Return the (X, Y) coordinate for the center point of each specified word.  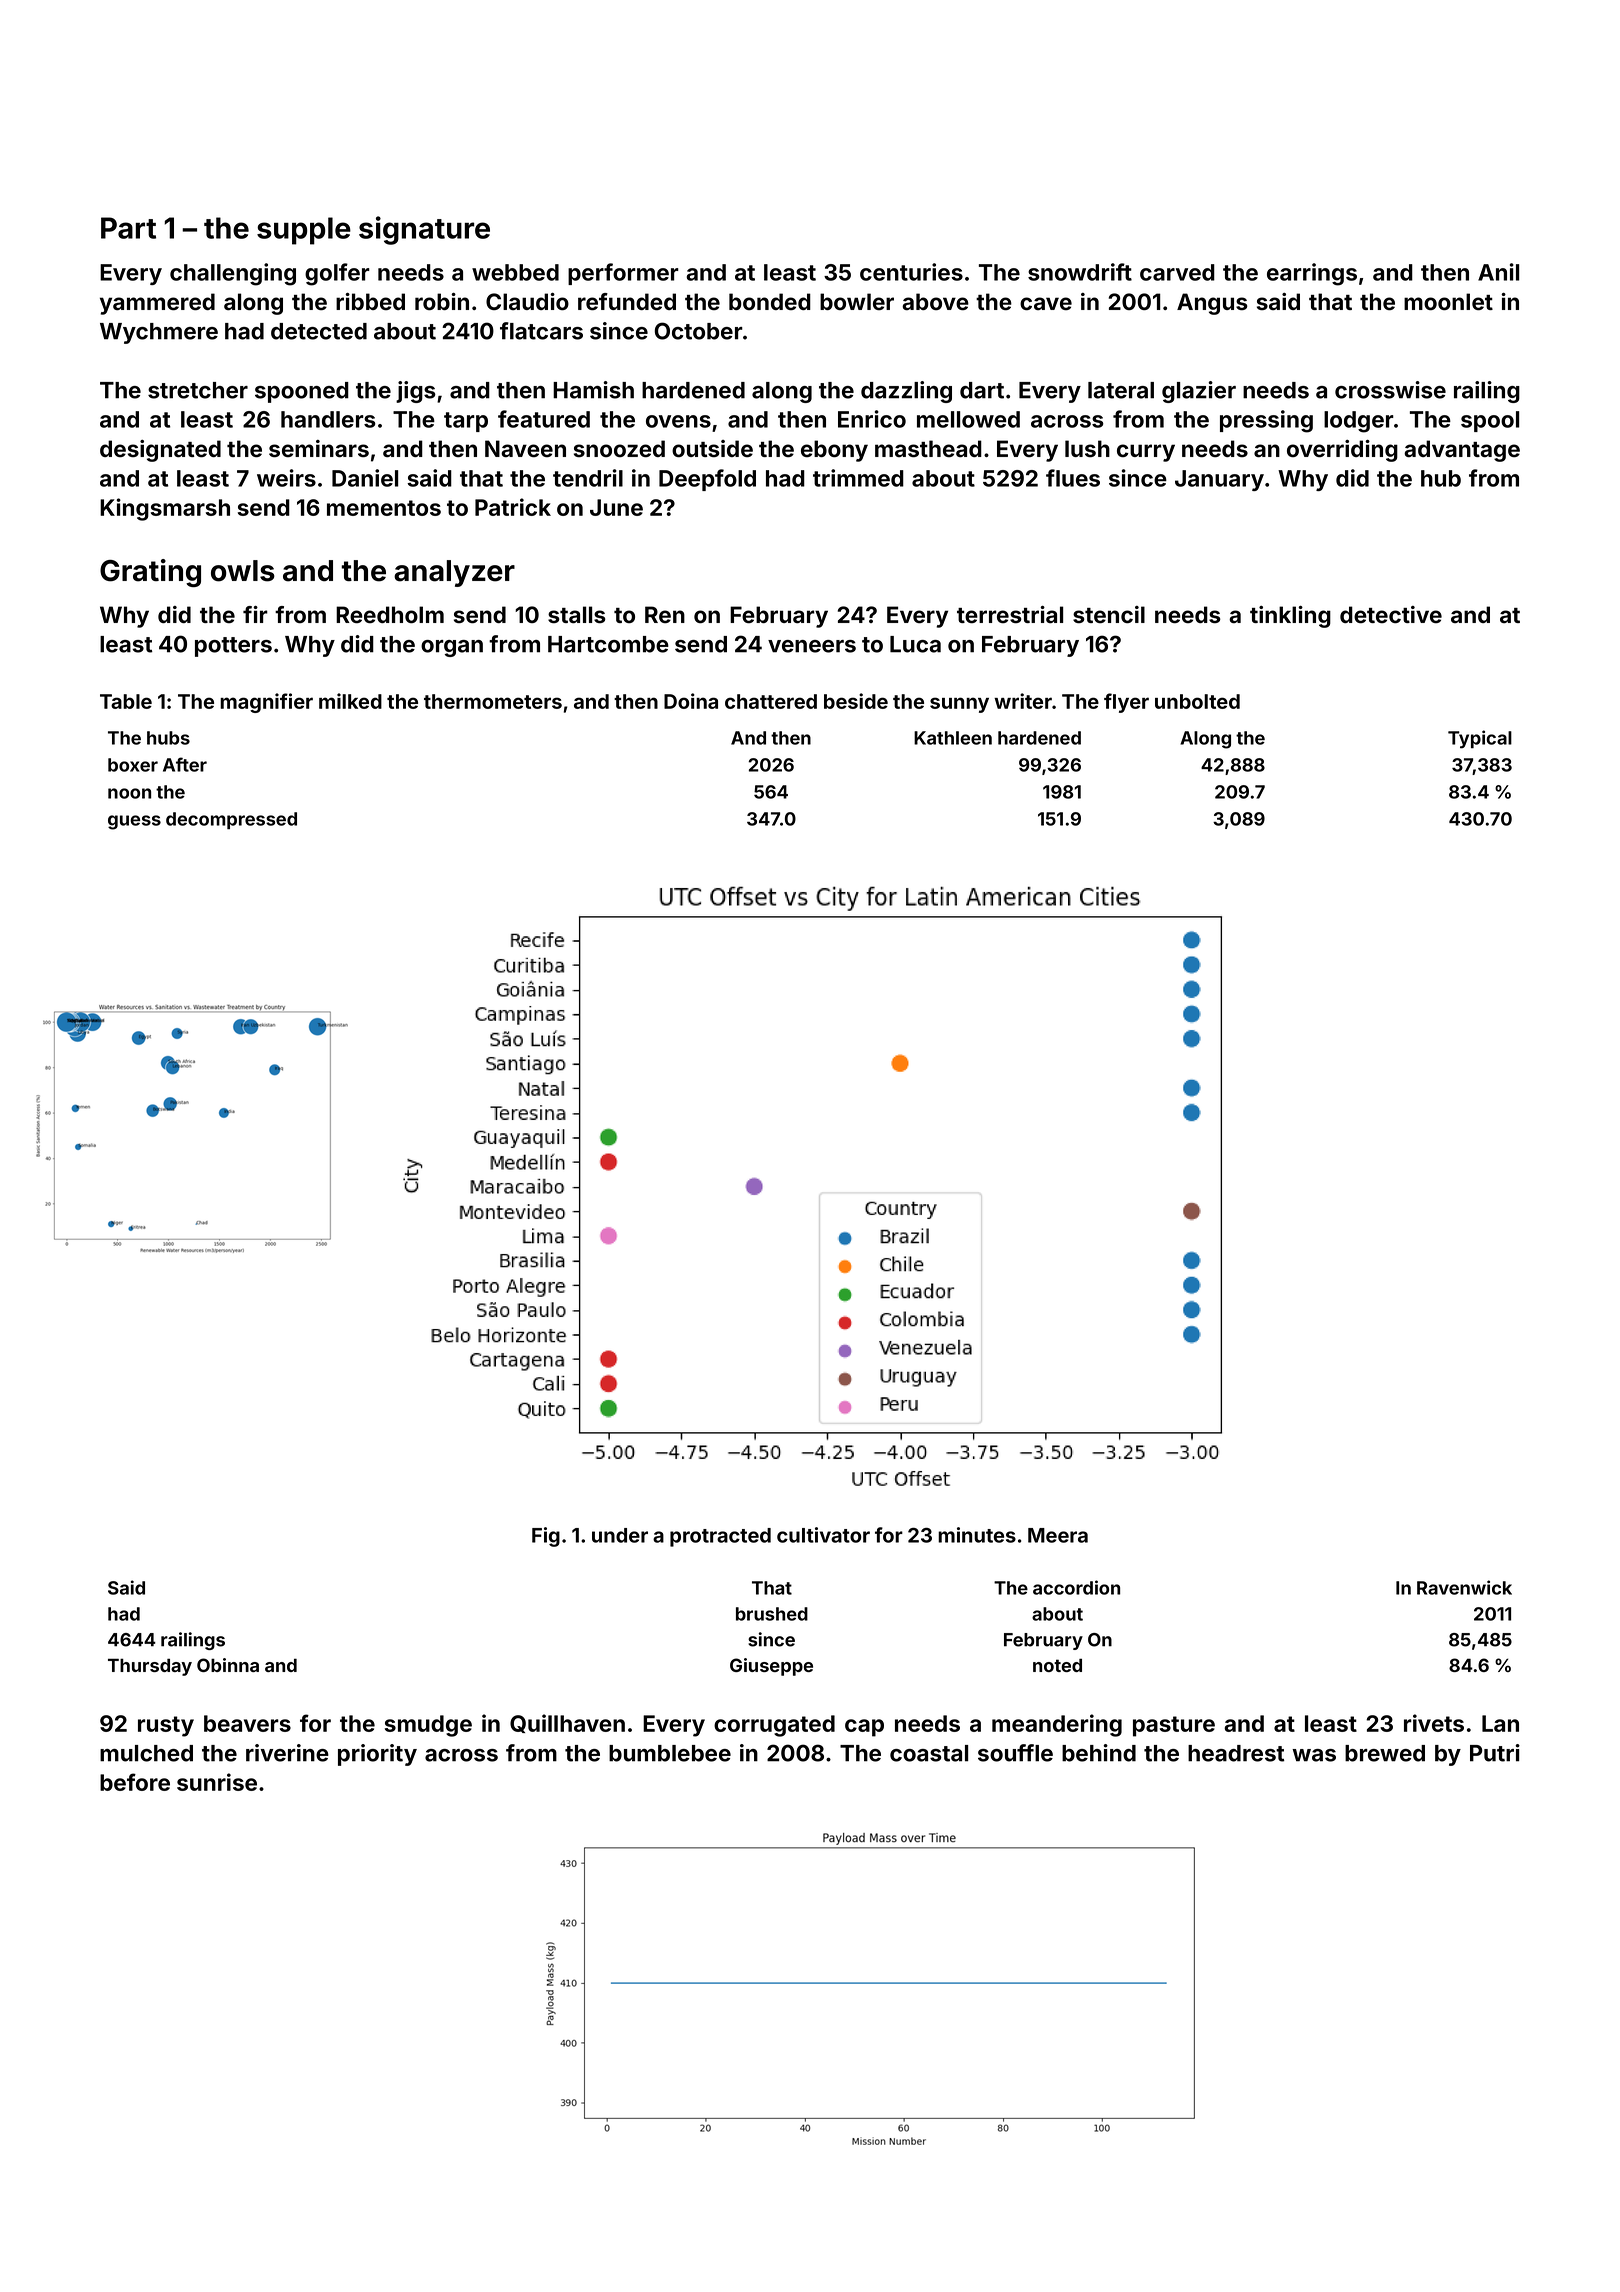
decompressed (231, 820)
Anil (1498, 272)
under (620, 1535)
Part (128, 228)
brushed (772, 1614)
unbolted (1197, 701)
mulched (146, 1753)
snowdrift (1080, 272)
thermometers (493, 701)
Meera (1058, 1535)
